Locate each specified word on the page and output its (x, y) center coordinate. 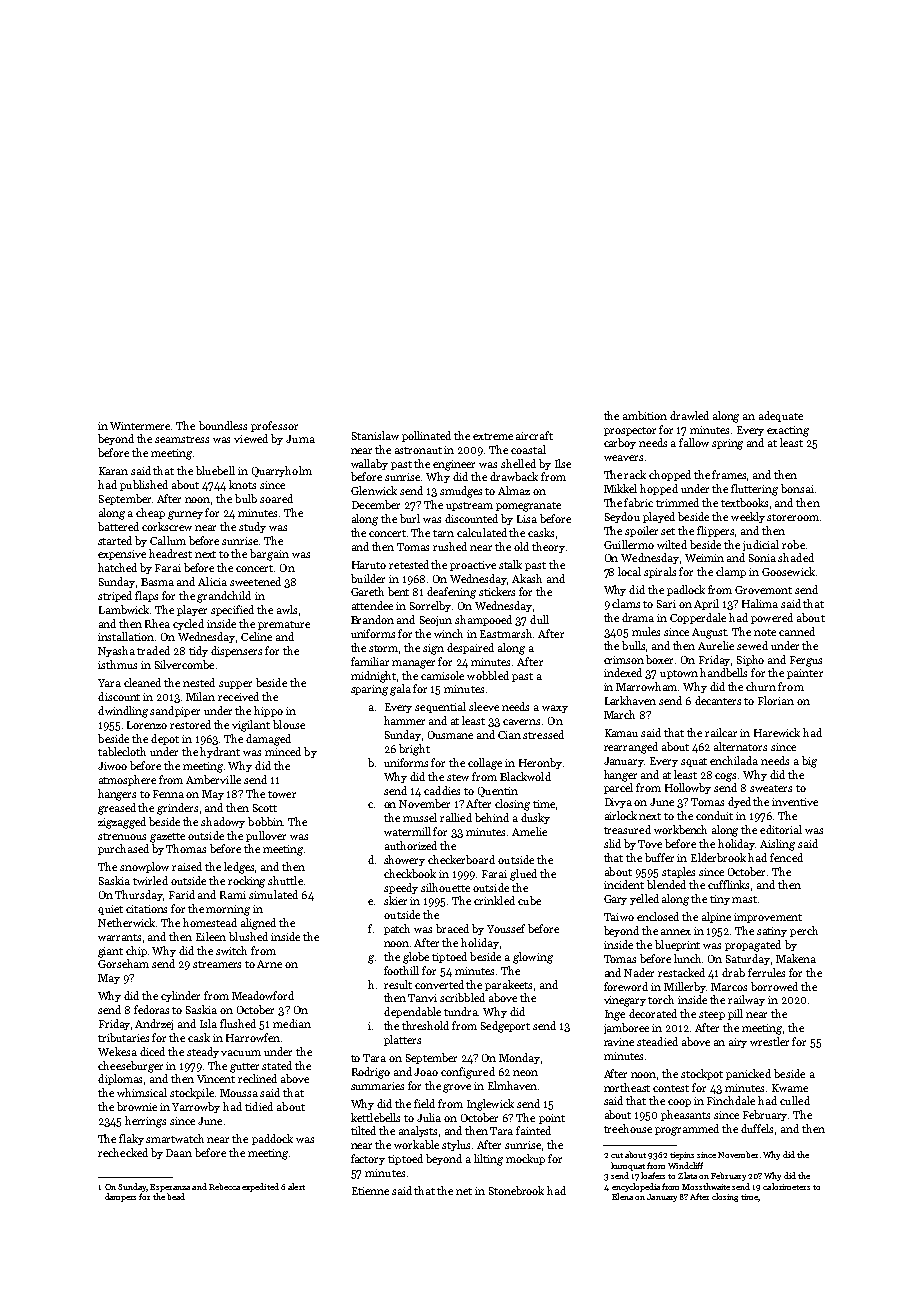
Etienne (370, 1191)
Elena (622, 1196)
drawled (689, 415)
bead (176, 1196)
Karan (113, 471)
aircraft (534, 435)
